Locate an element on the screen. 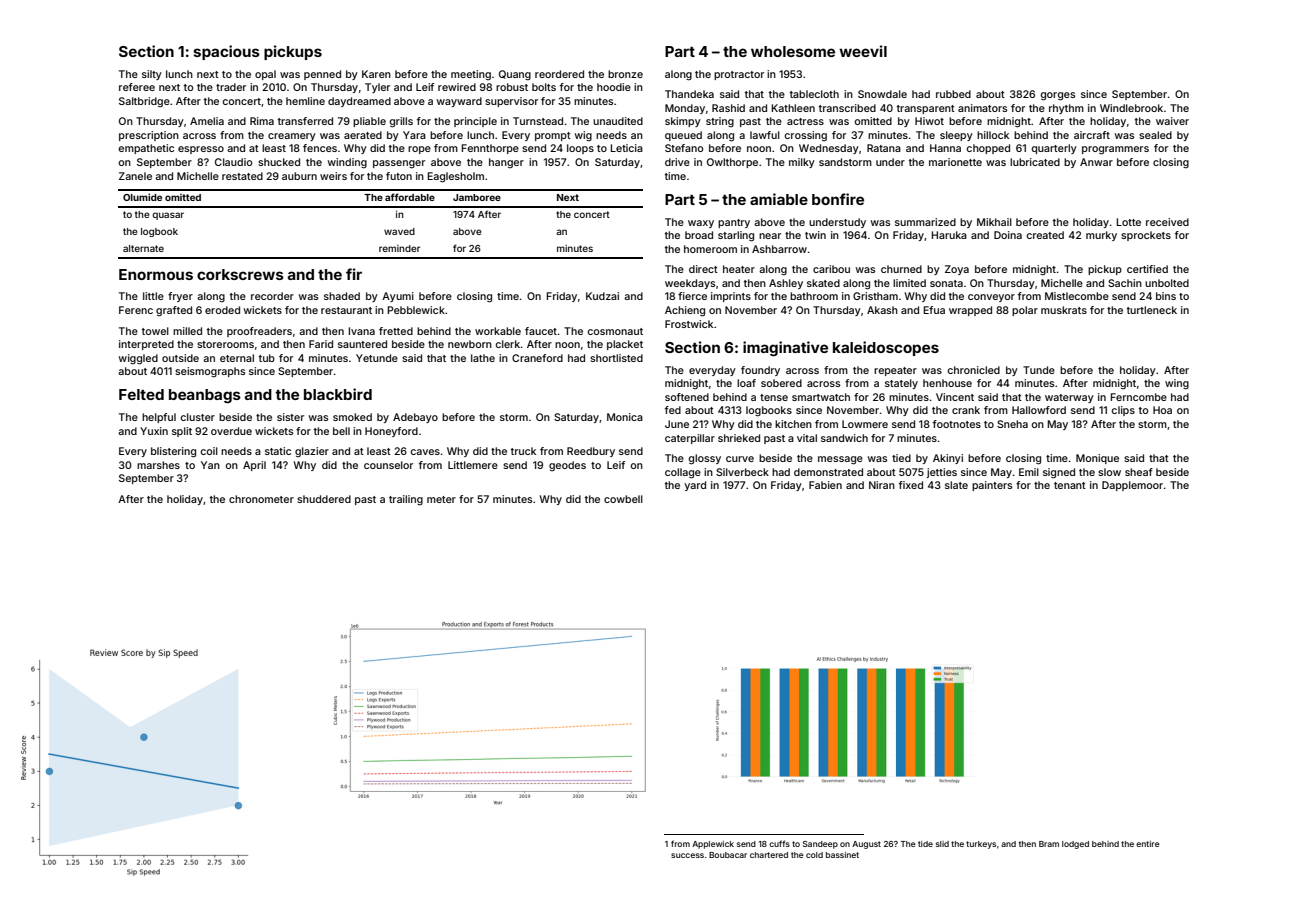 The image size is (1308, 924). yard is located at coordinates (695, 486).
